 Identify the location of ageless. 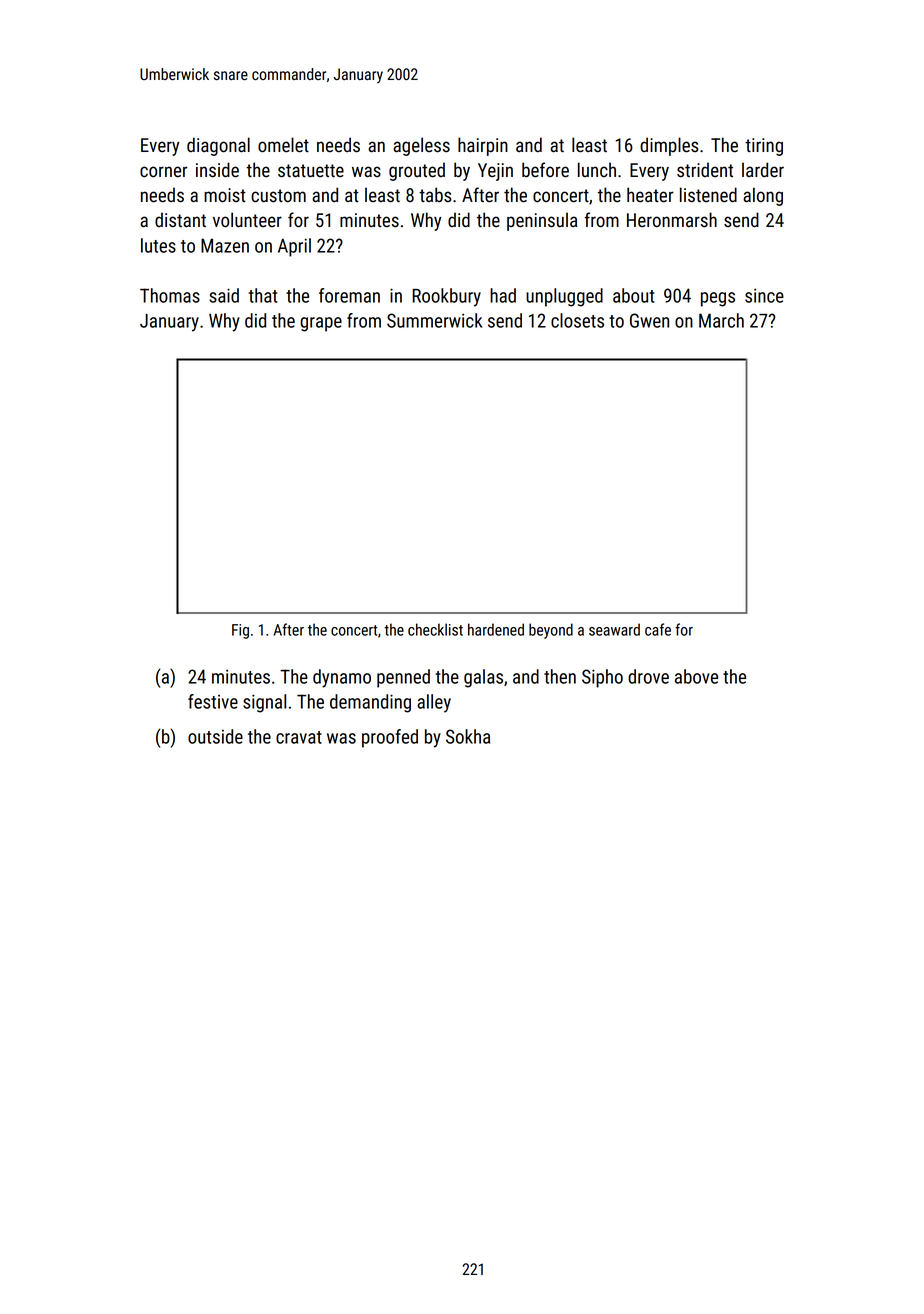
(421, 146).
